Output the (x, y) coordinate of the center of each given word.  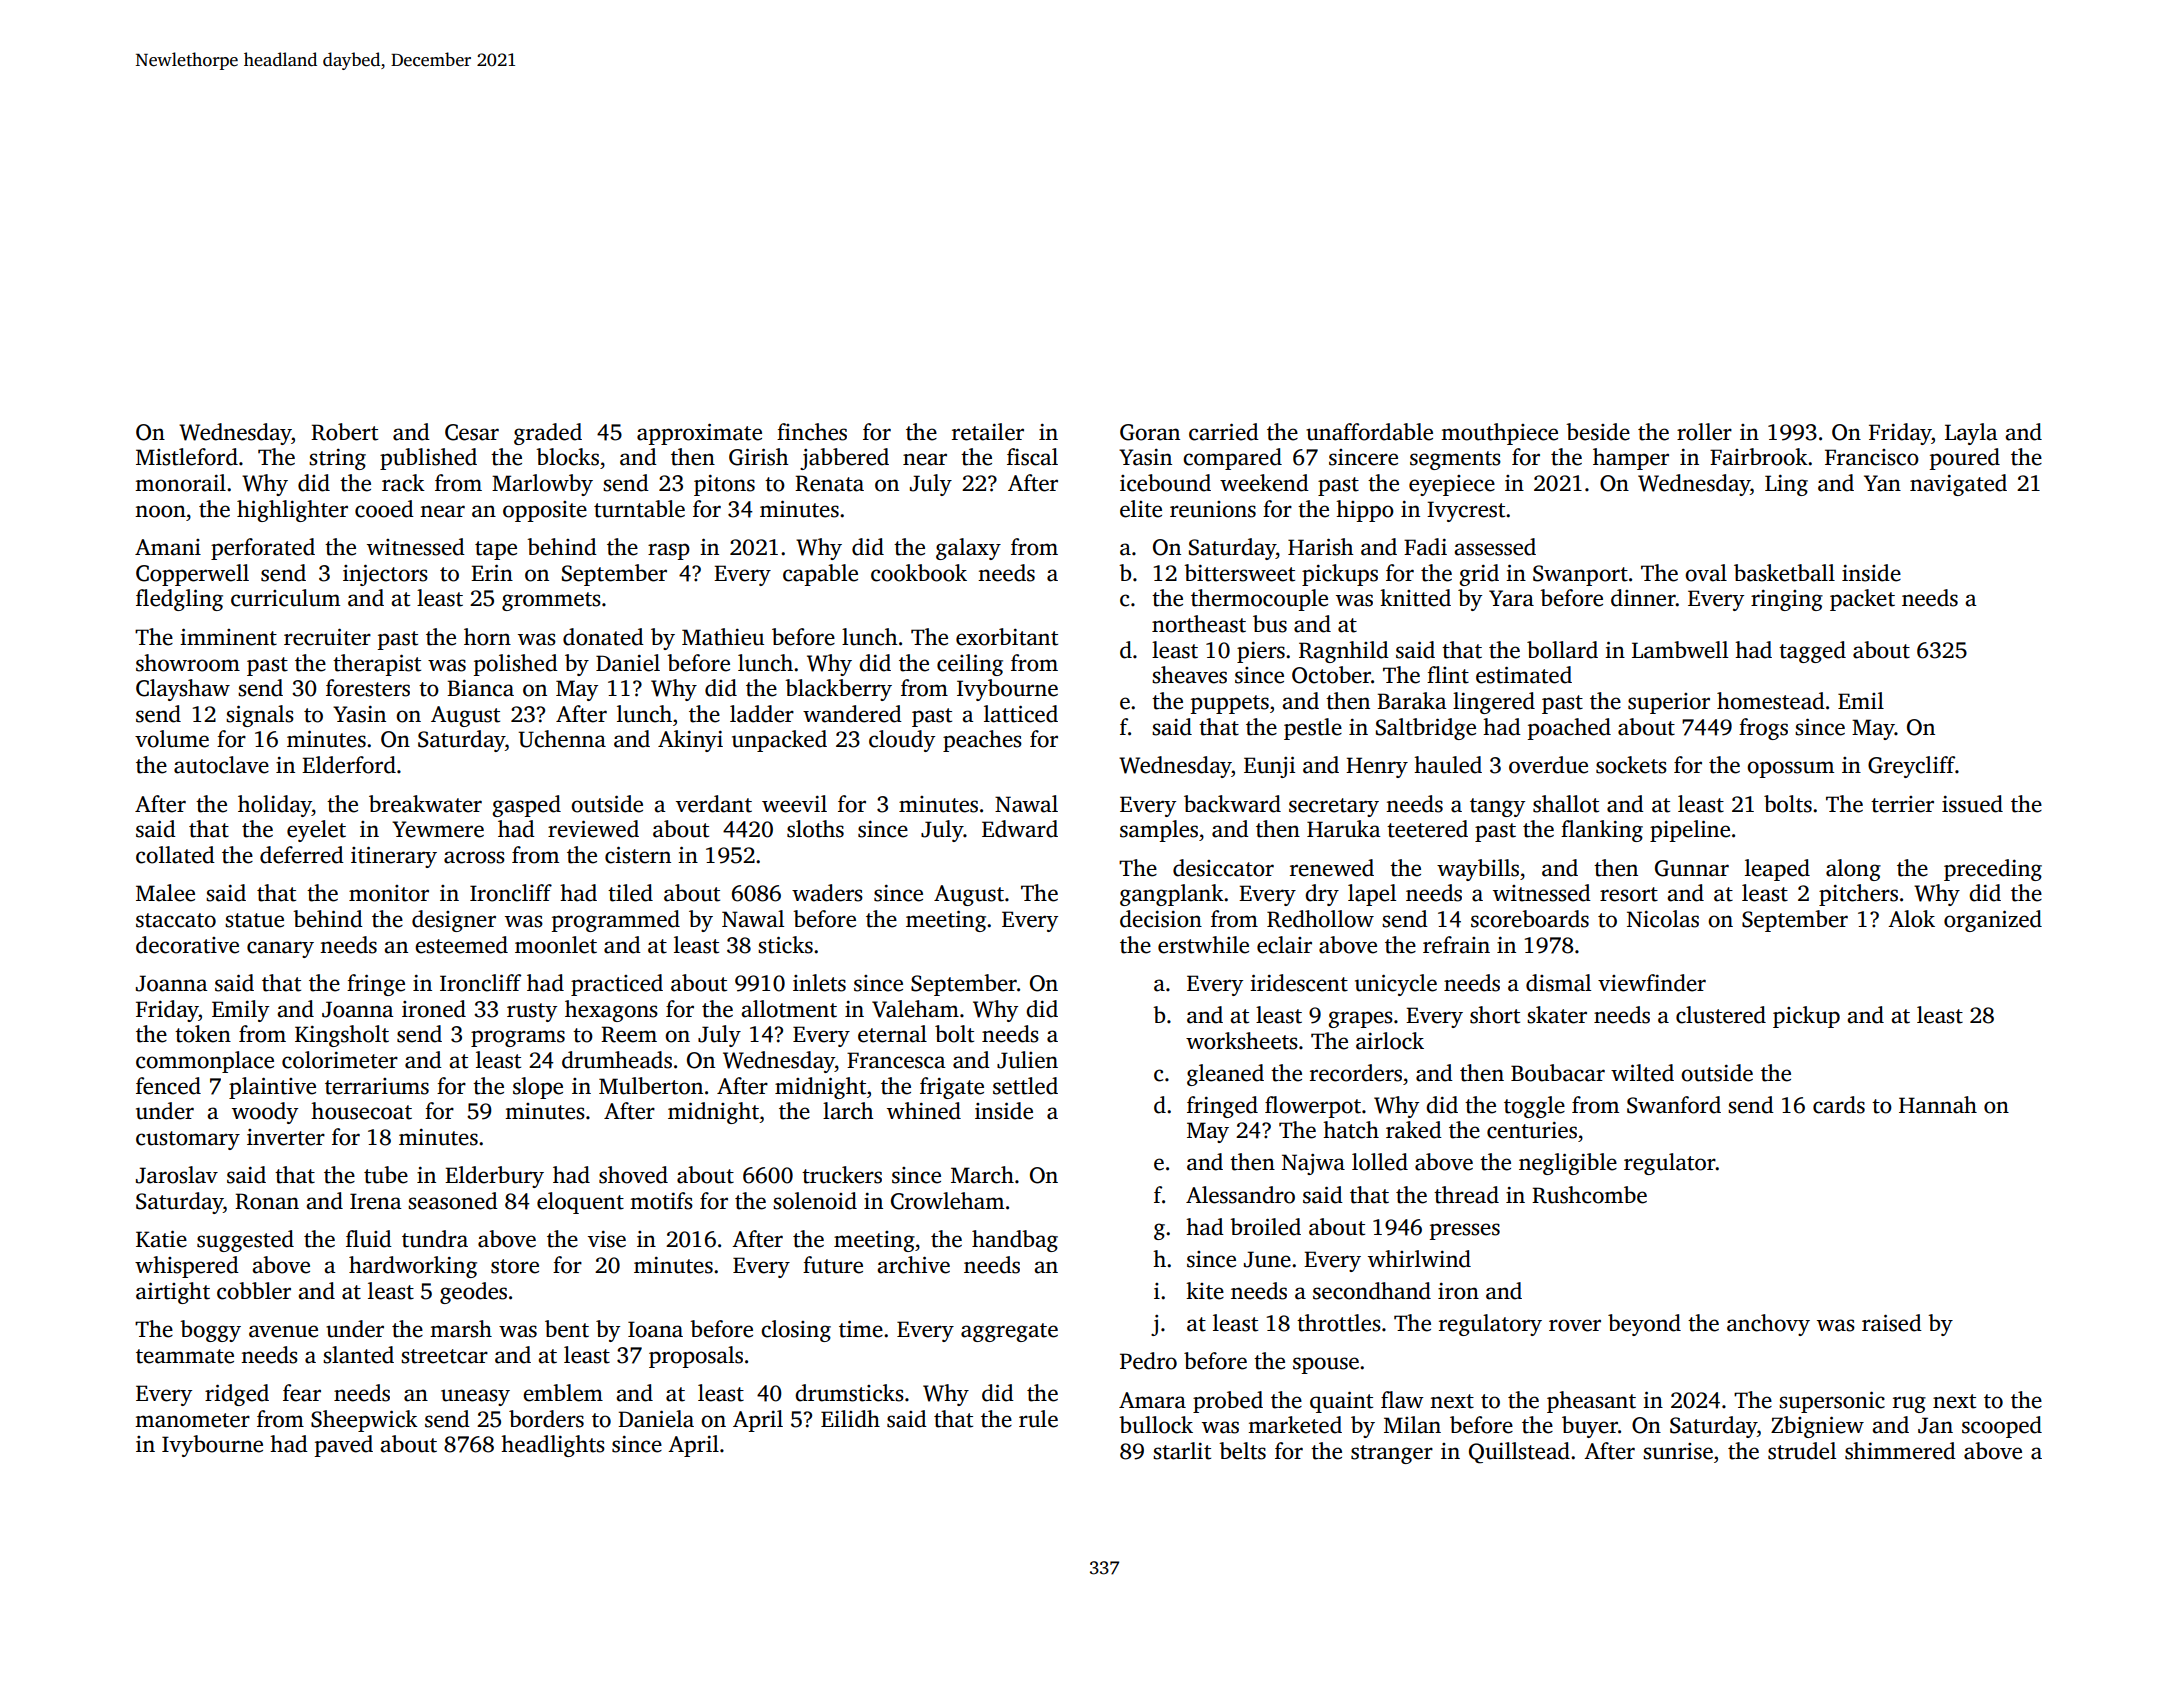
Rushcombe (1589, 1195)
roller (1704, 432)
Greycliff (1911, 767)
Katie (161, 1239)
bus (1270, 624)
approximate (699, 434)
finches (812, 432)
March (982, 1175)
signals (260, 716)
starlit (1182, 1451)
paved (344, 1446)
